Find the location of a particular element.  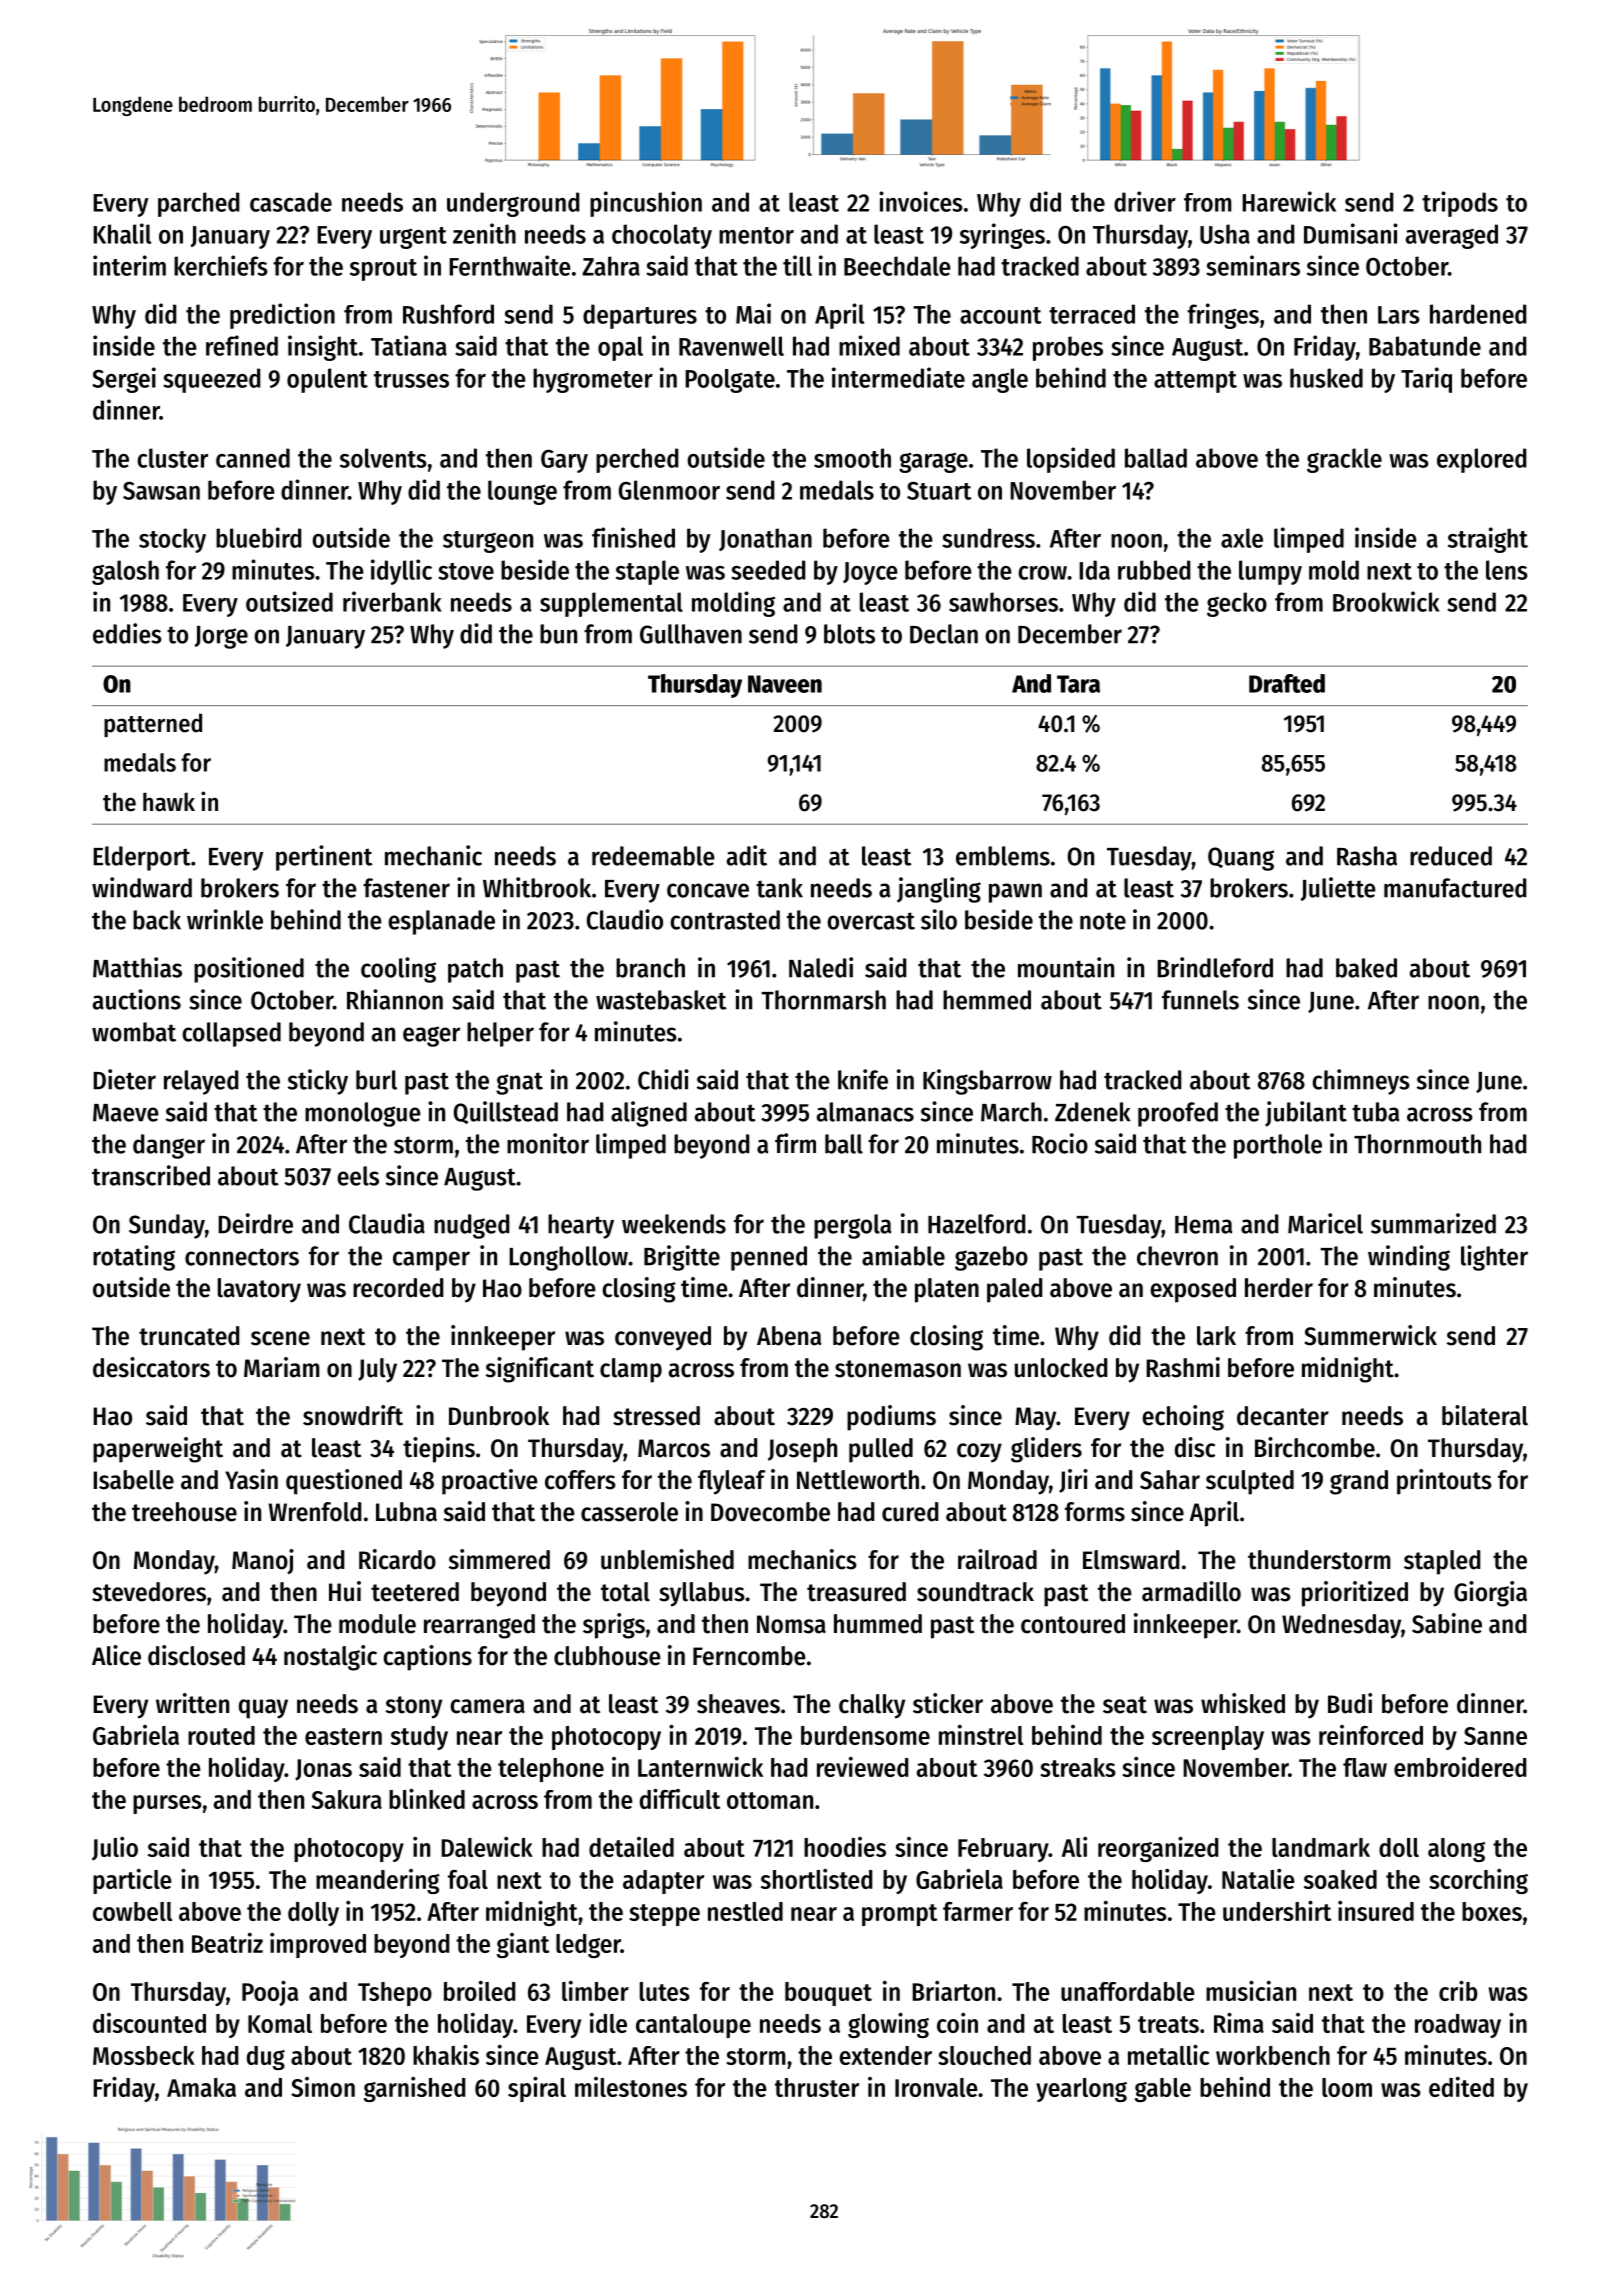

minstrel is located at coordinates (981, 1735).
